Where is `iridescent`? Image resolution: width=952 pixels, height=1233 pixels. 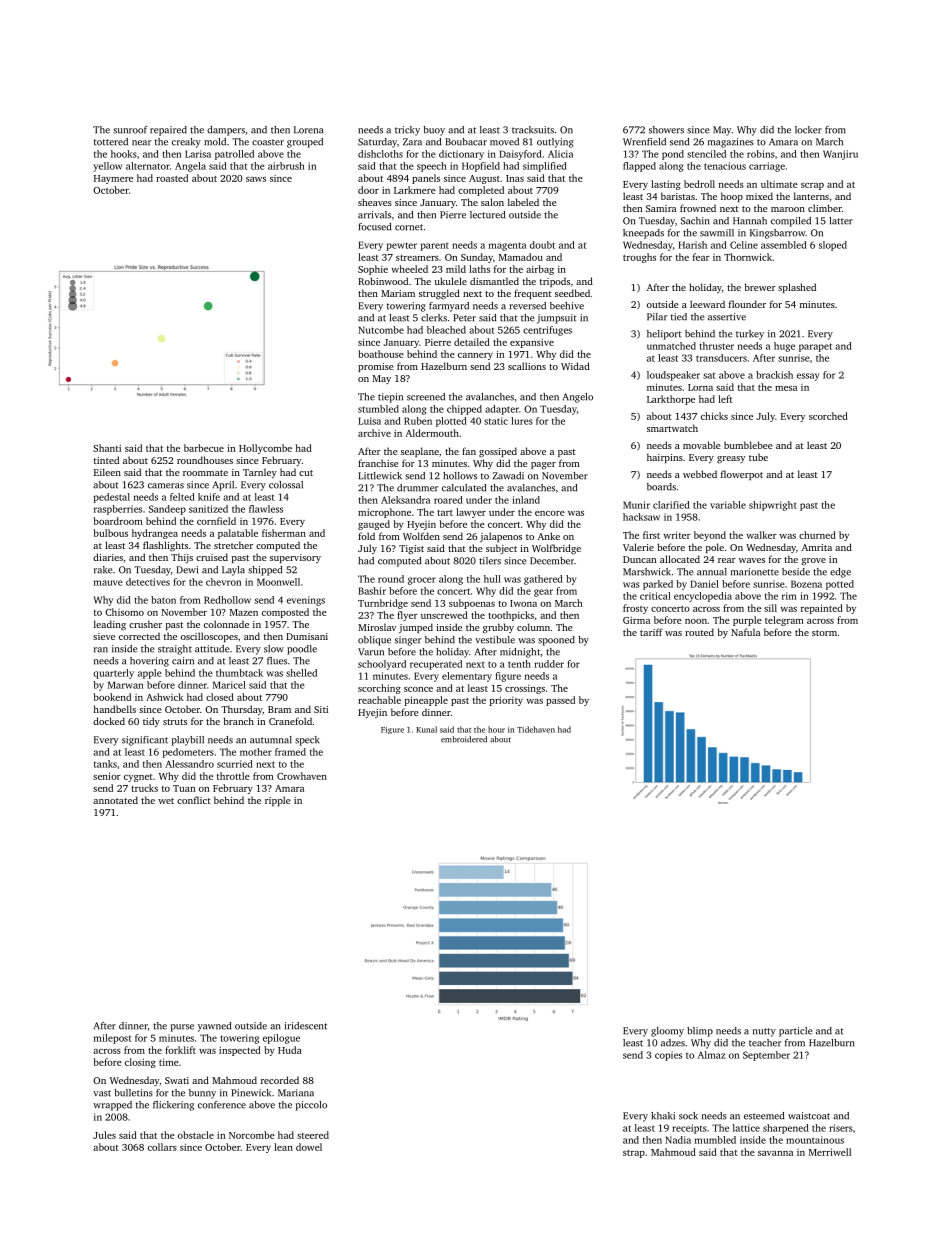 iridescent is located at coordinates (305, 1026).
